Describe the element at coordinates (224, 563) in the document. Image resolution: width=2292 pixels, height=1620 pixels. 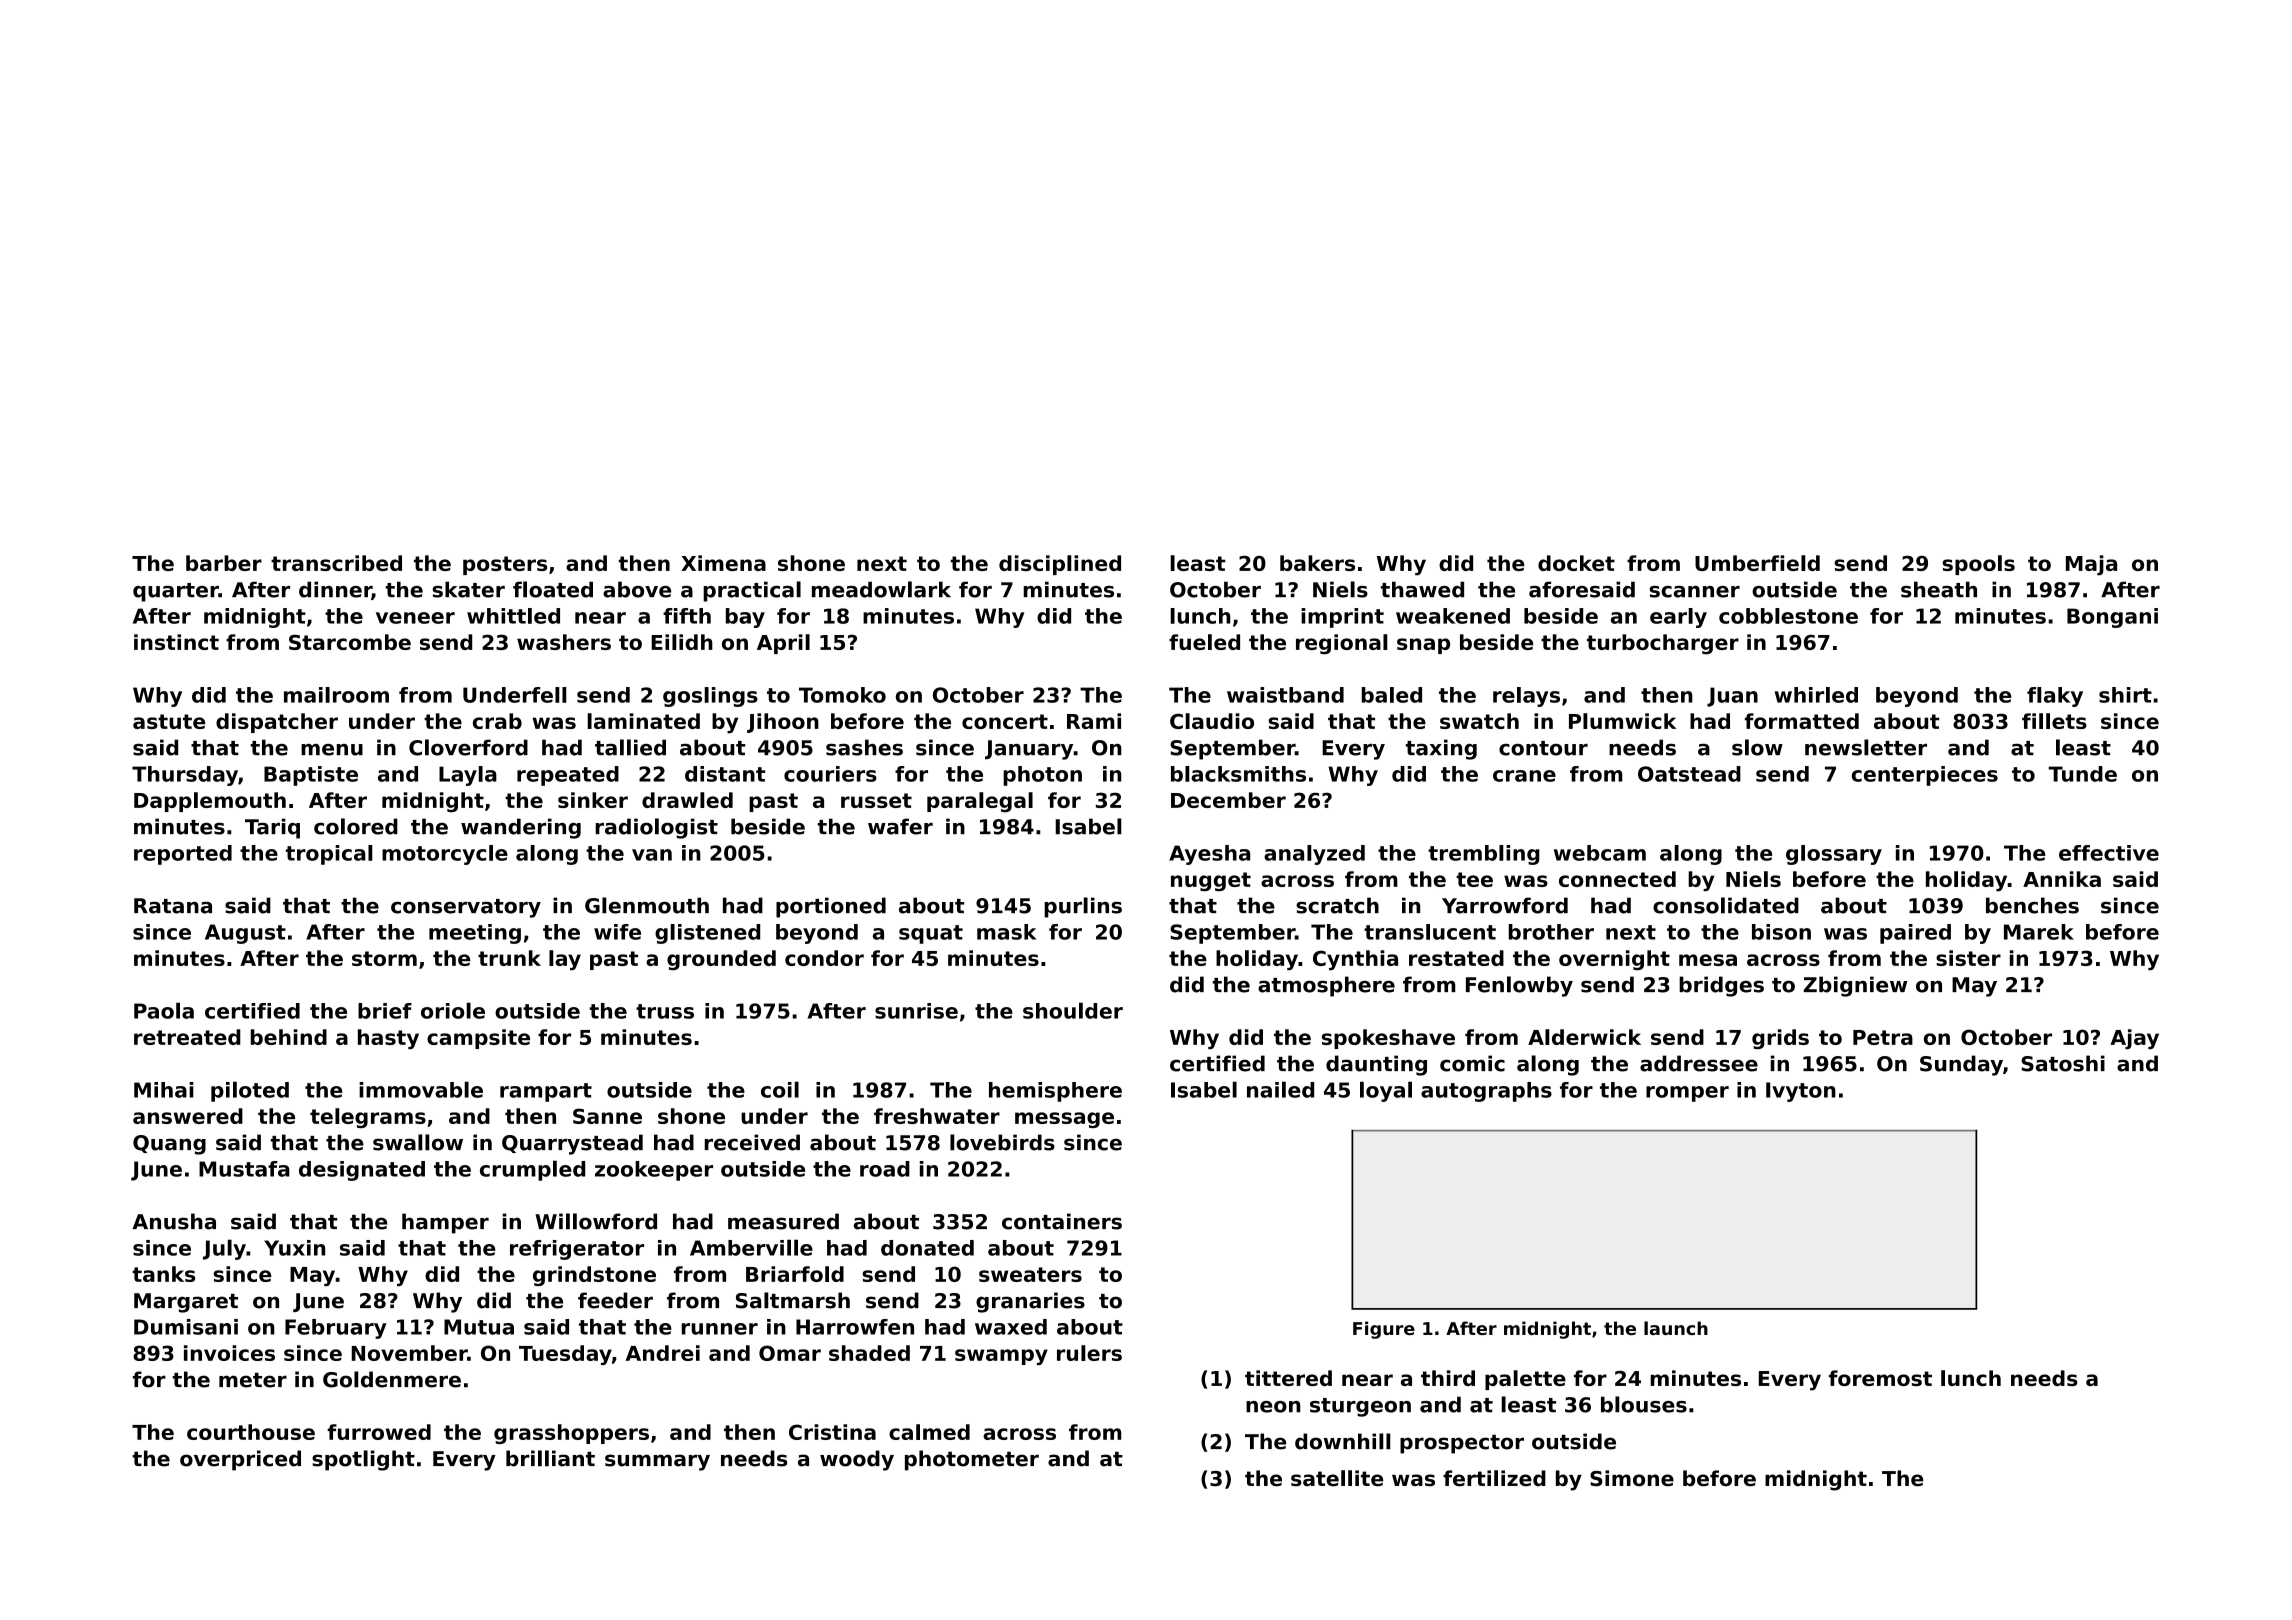
I see `barber` at that location.
